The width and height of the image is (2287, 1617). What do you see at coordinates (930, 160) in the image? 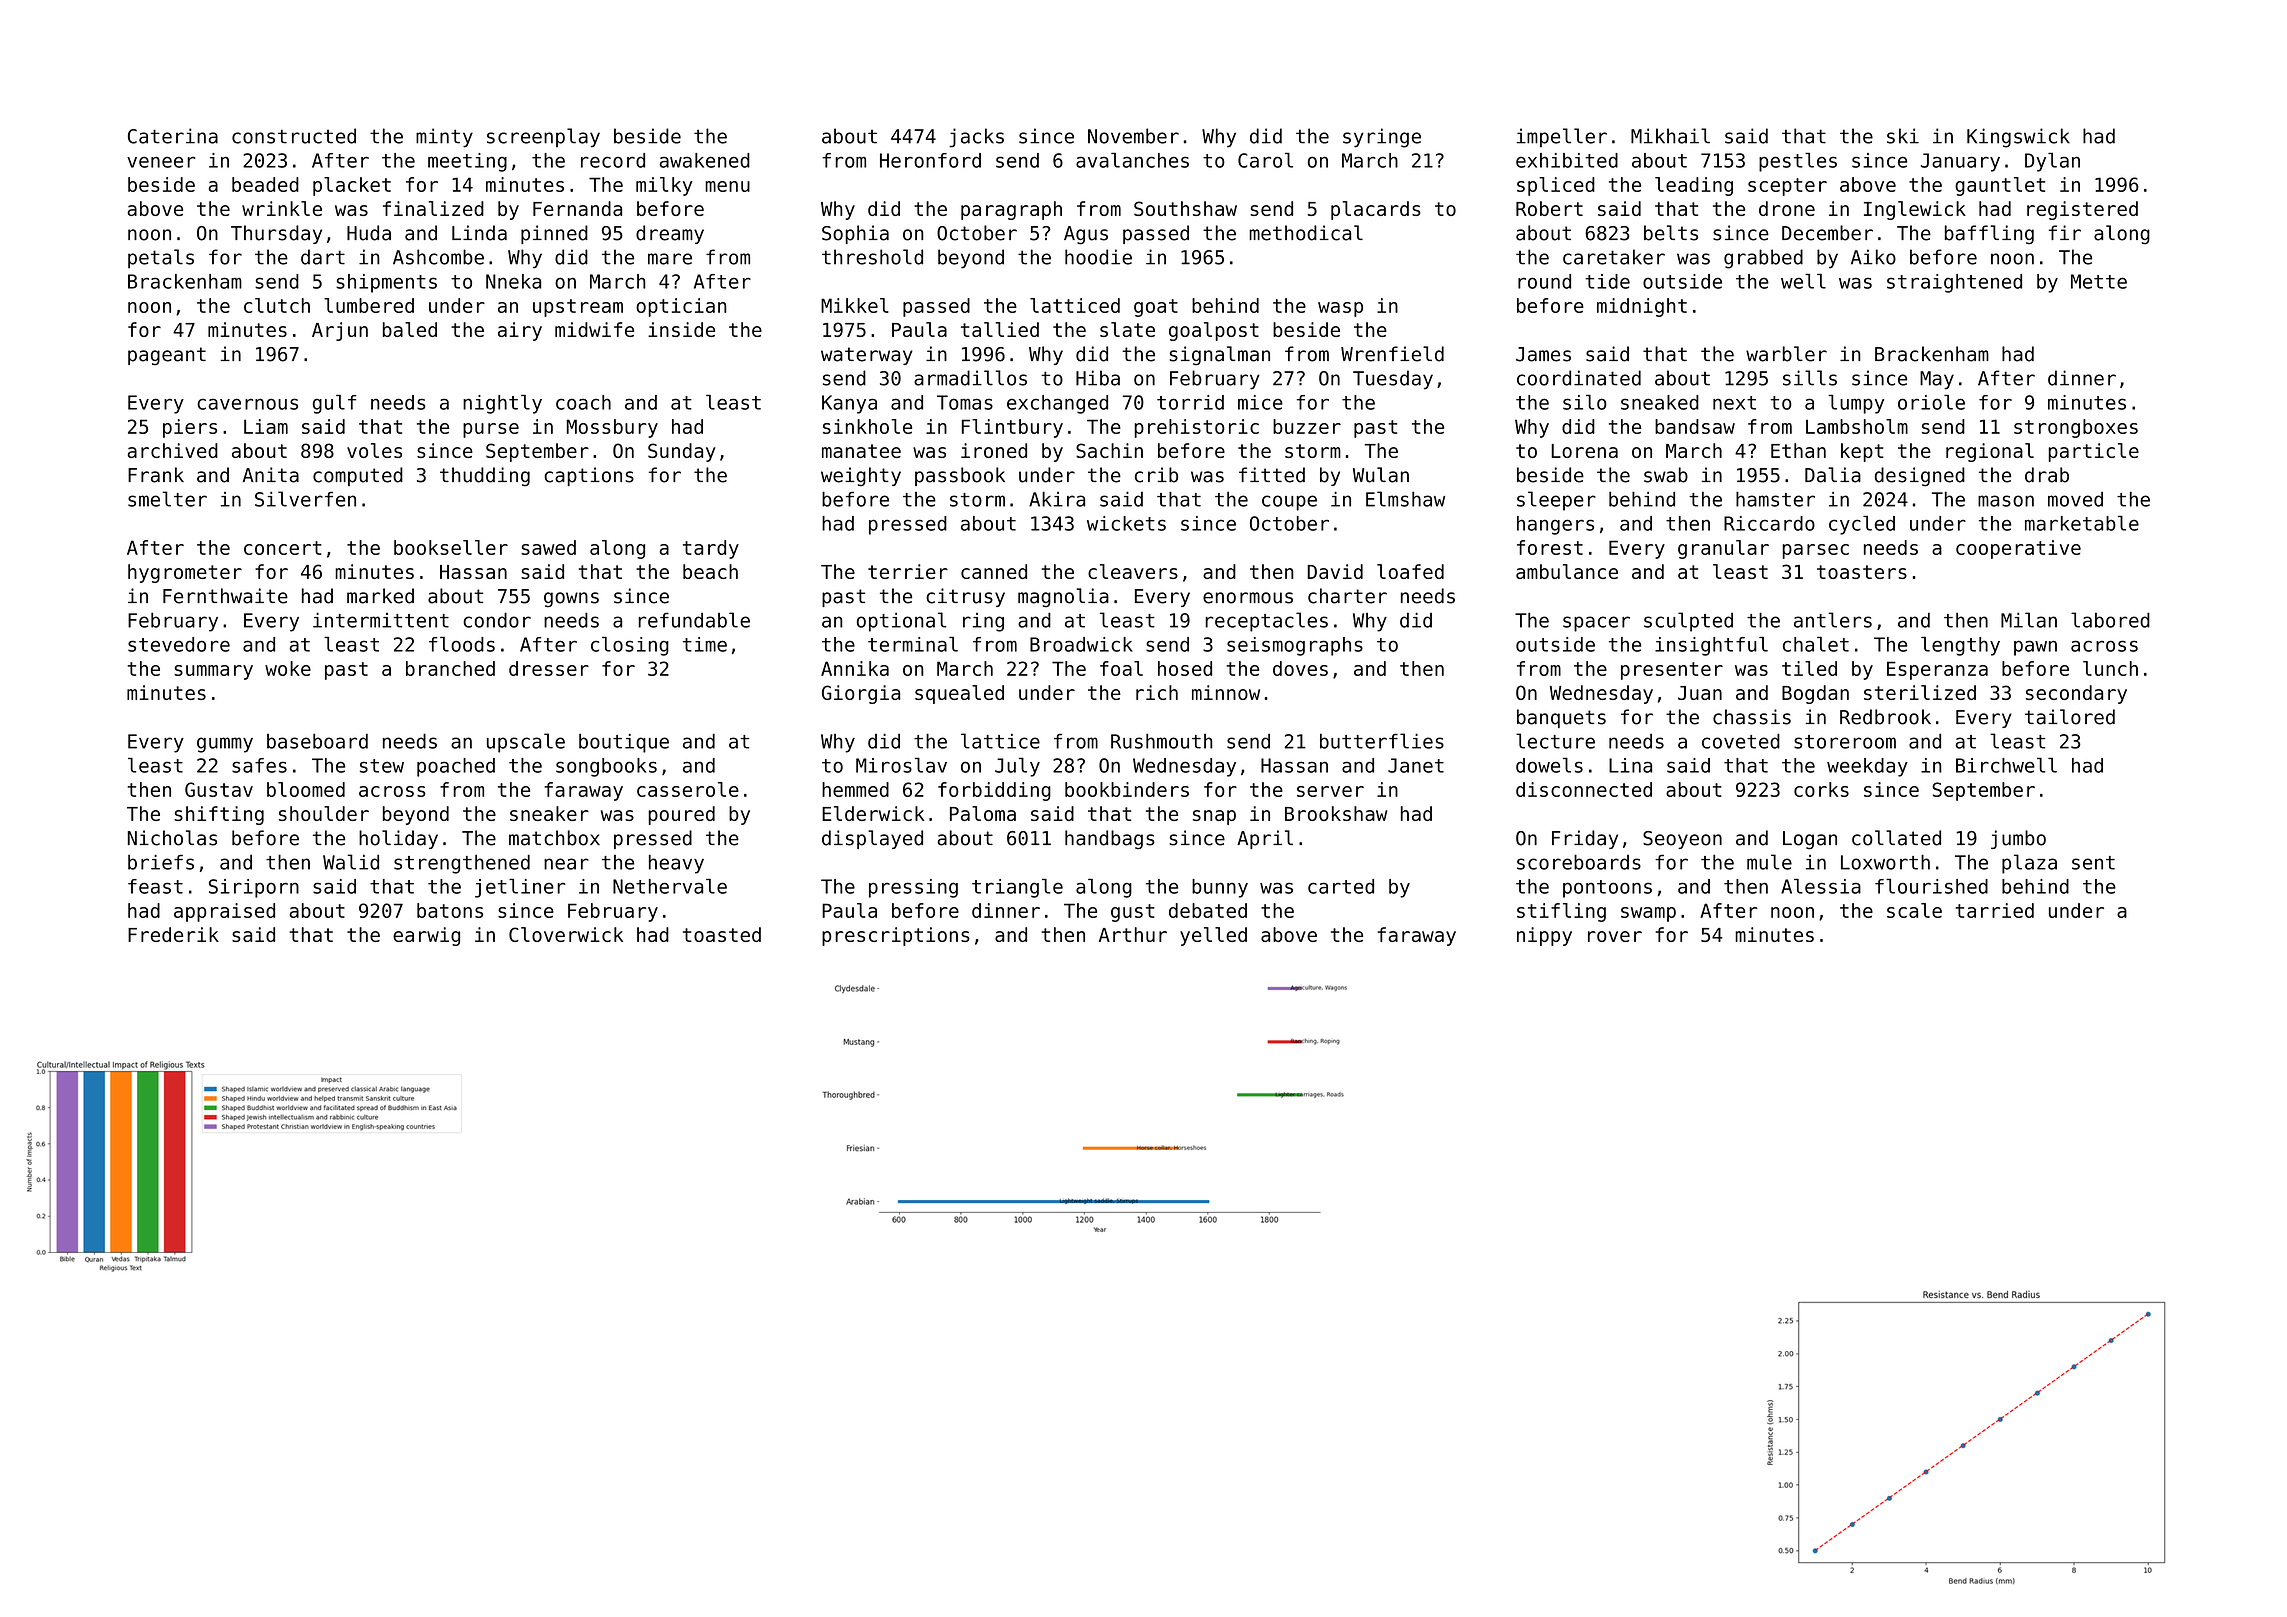
I see `Heronford` at bounding box center [930, 160].
